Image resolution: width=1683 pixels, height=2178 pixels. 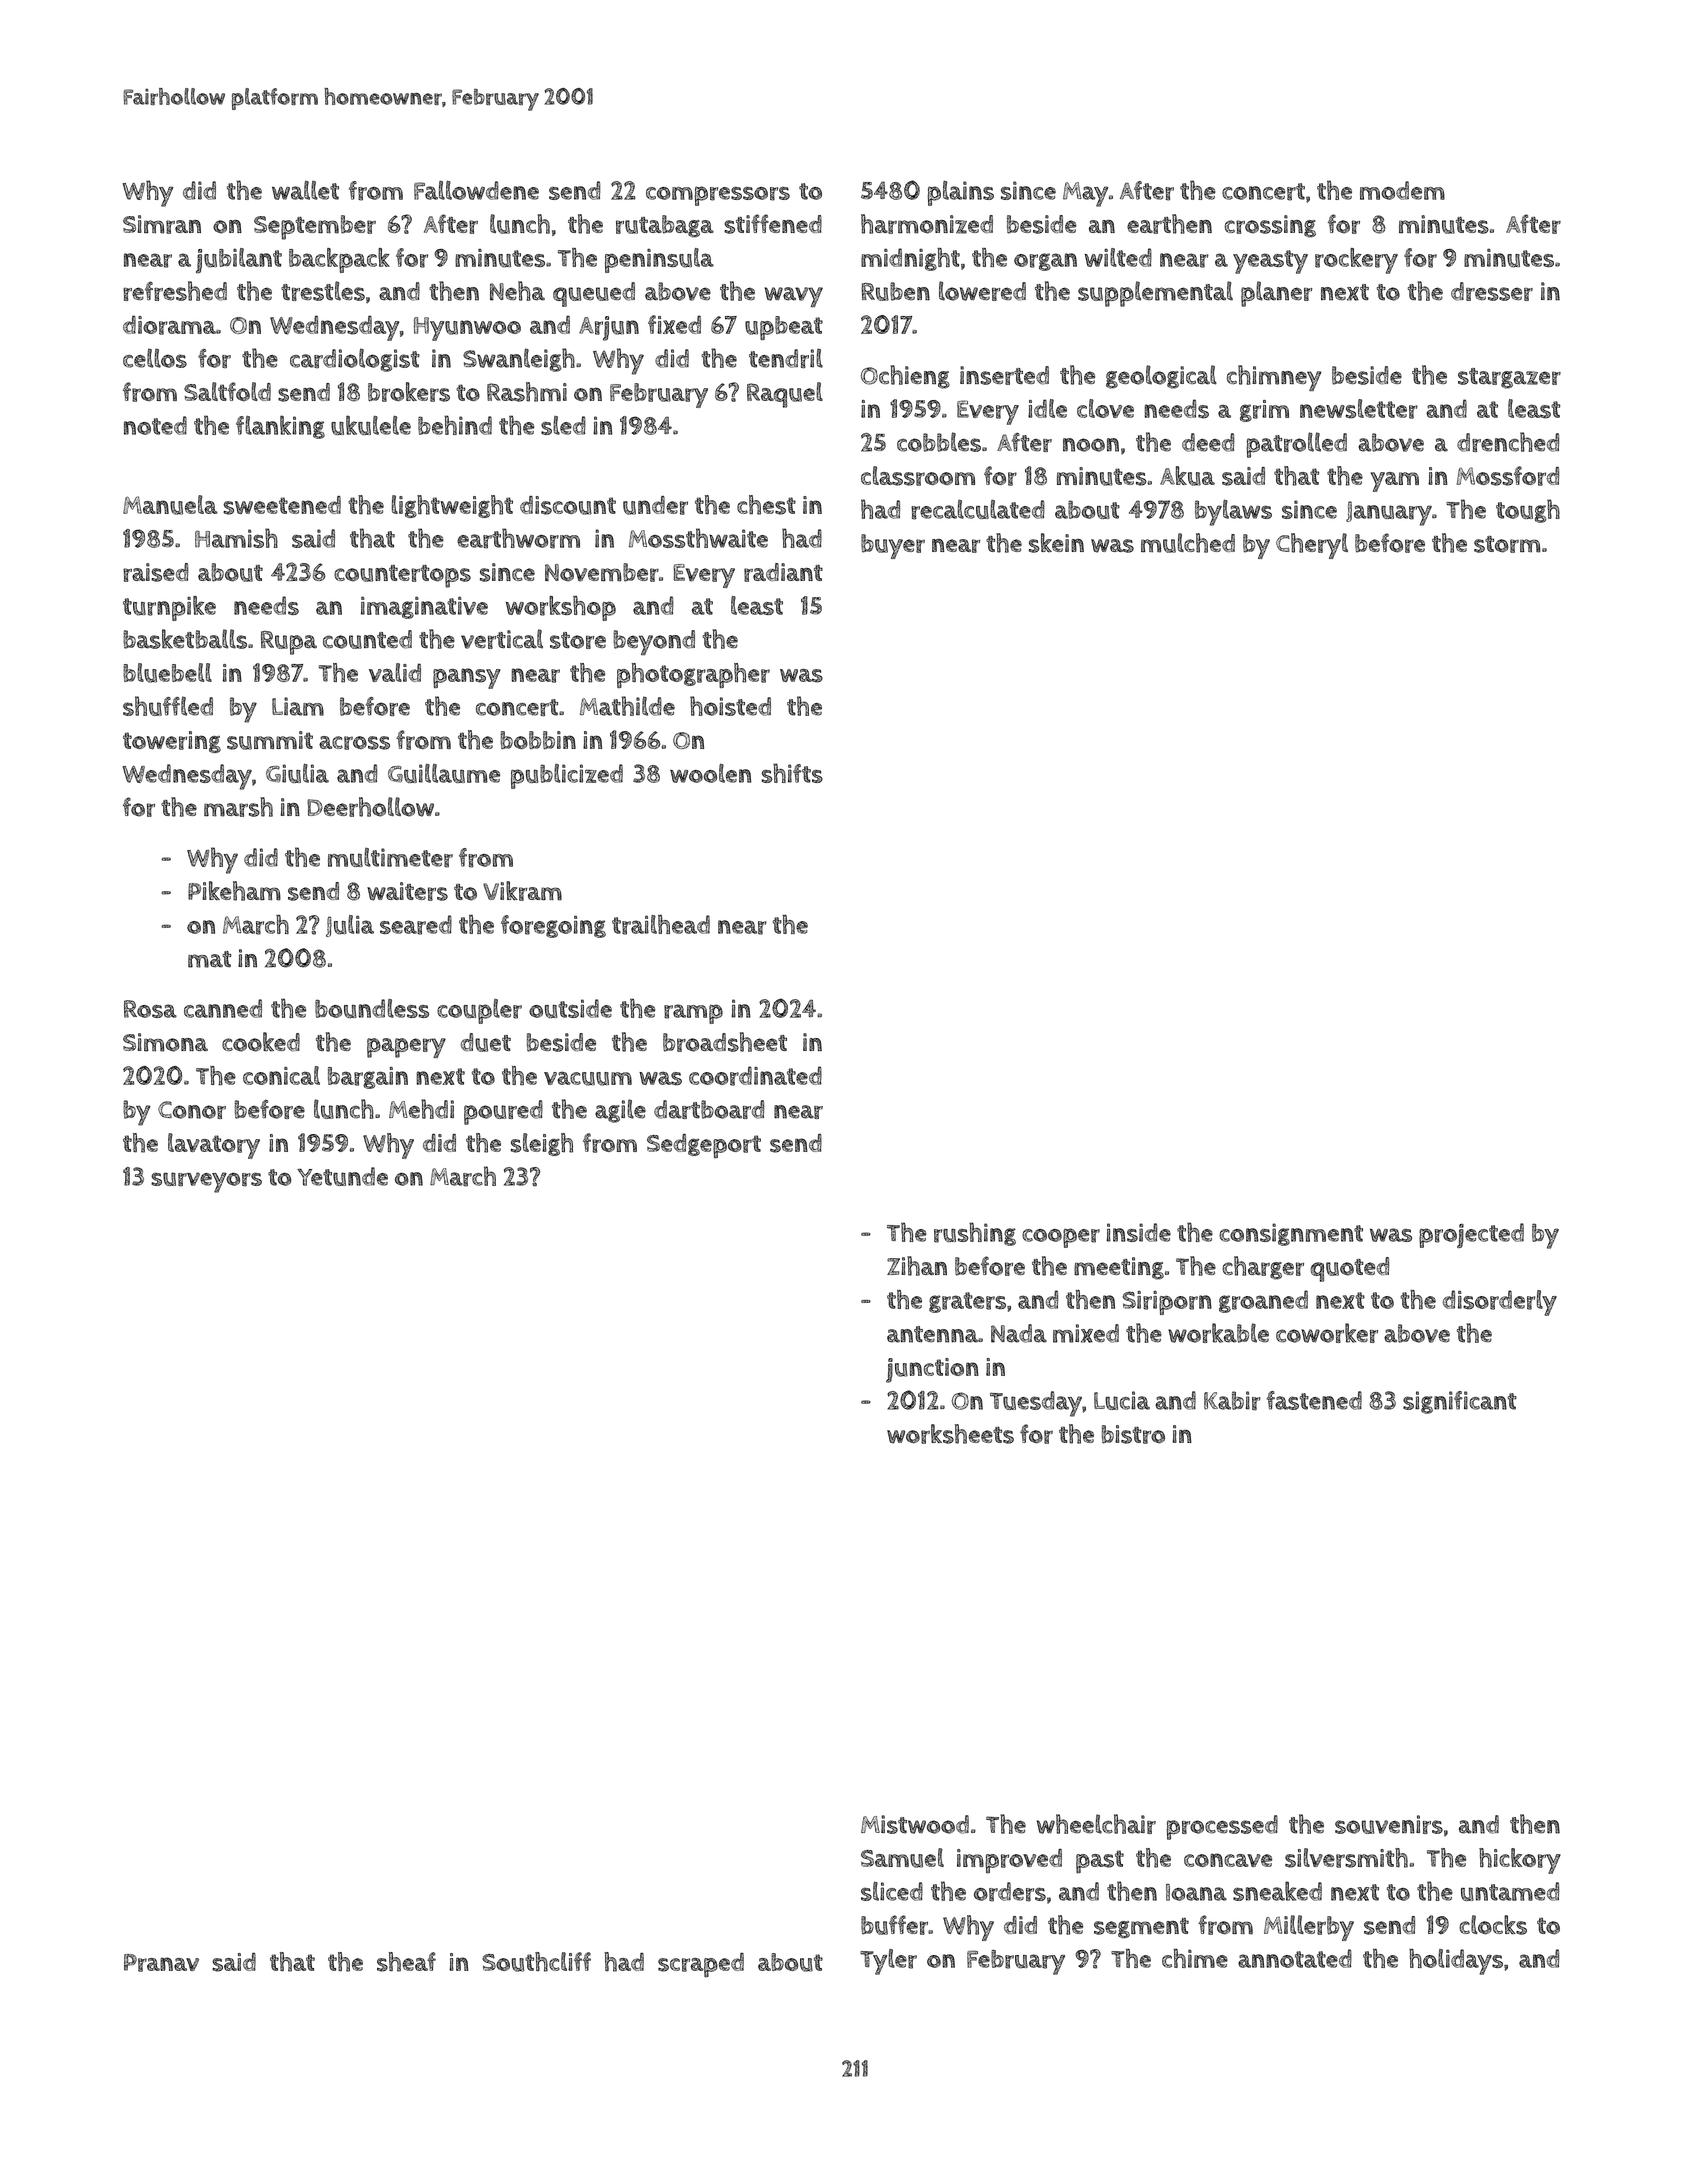 What do you see at coordinates (718, 196) in the screenshot?
I see `compressors` at bounding box center [718, 196].
